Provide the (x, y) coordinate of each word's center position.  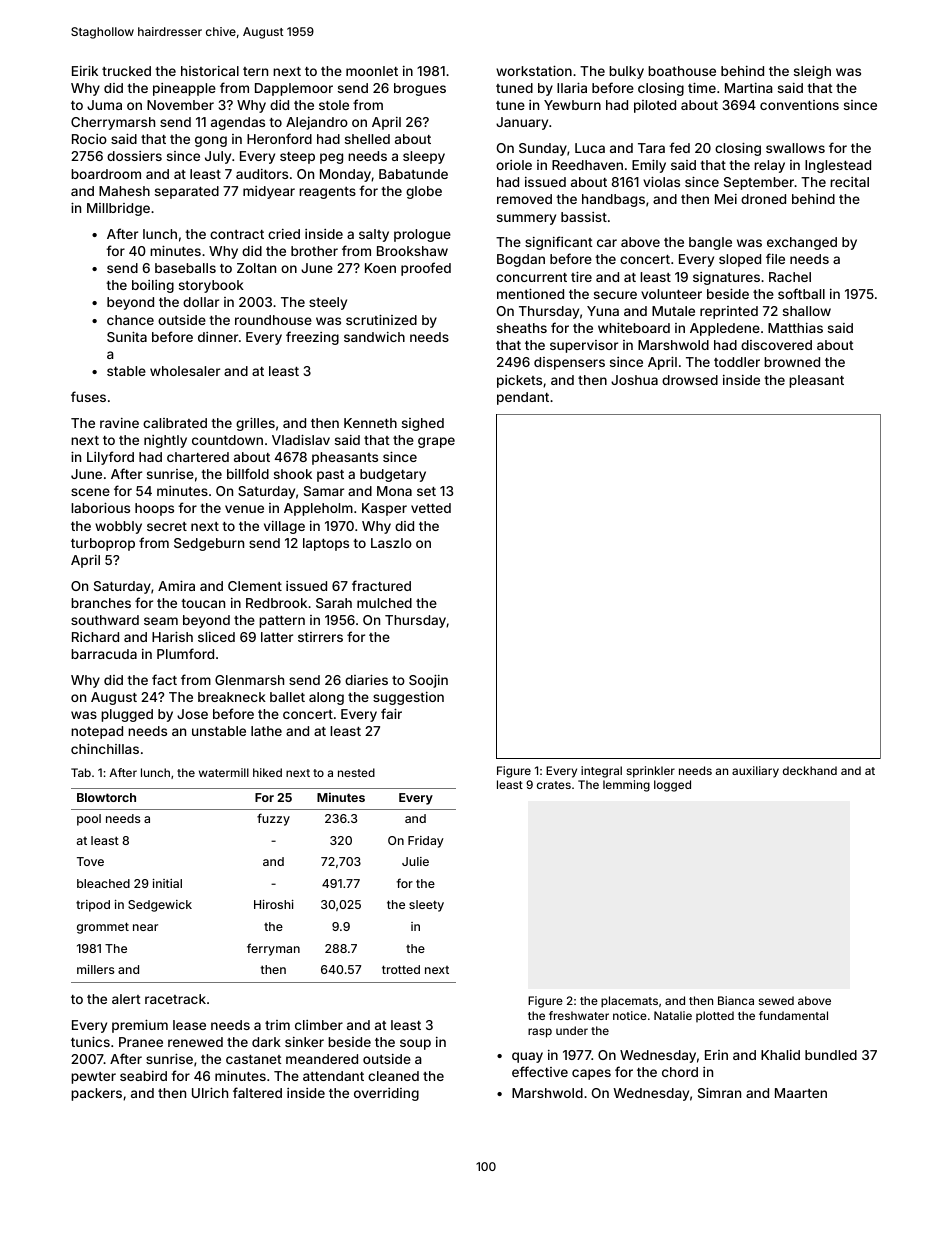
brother (314, 251)
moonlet (372, 71)
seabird (143, 1076)
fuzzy (273, 819)
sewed (776, 1000)
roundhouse (273, 320)
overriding (386, 1094)
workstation (534, 70)
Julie (415, 861)
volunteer (671, 294)
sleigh (812, 72)
